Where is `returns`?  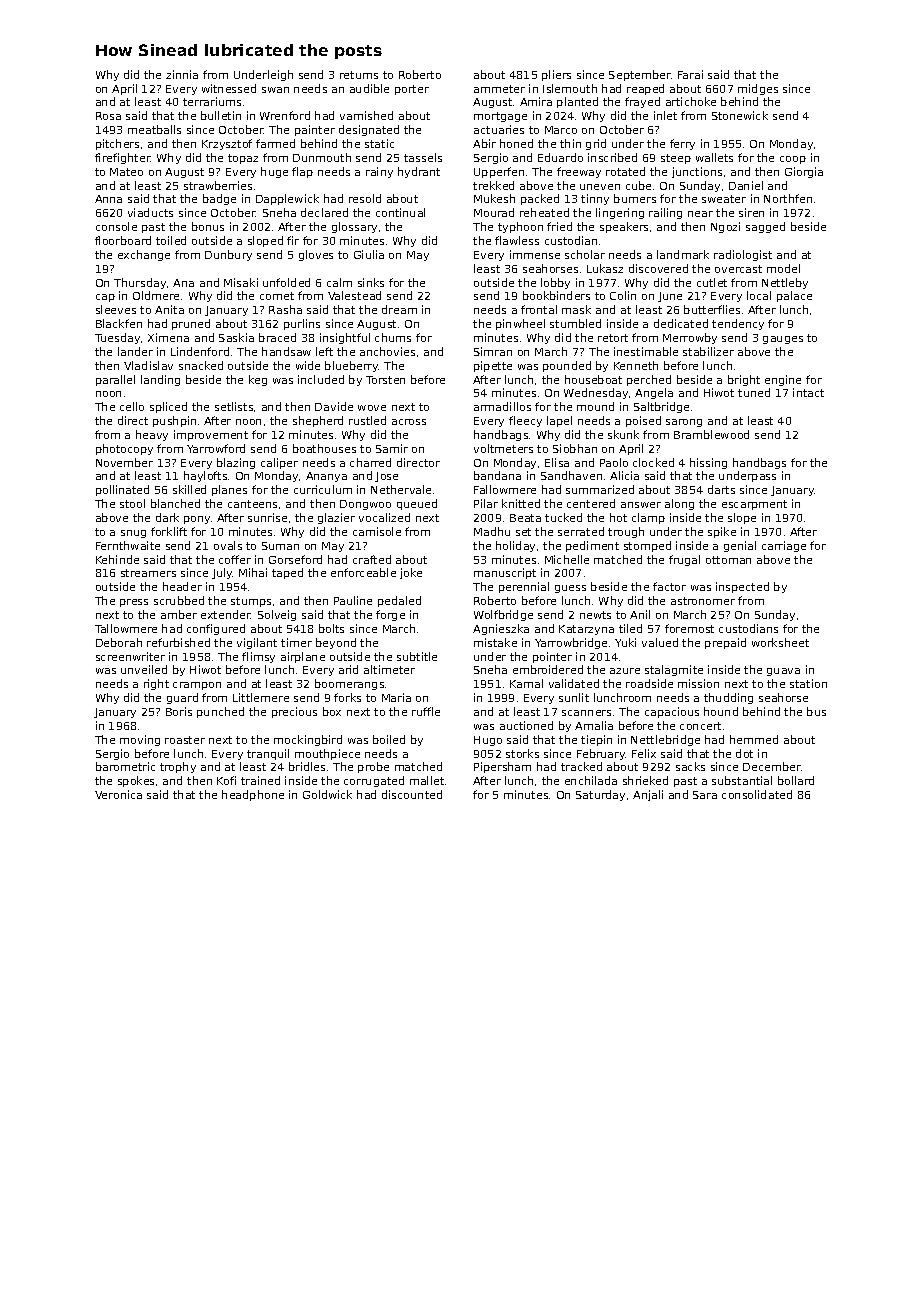 returns is located at coordinates (359, 75).
